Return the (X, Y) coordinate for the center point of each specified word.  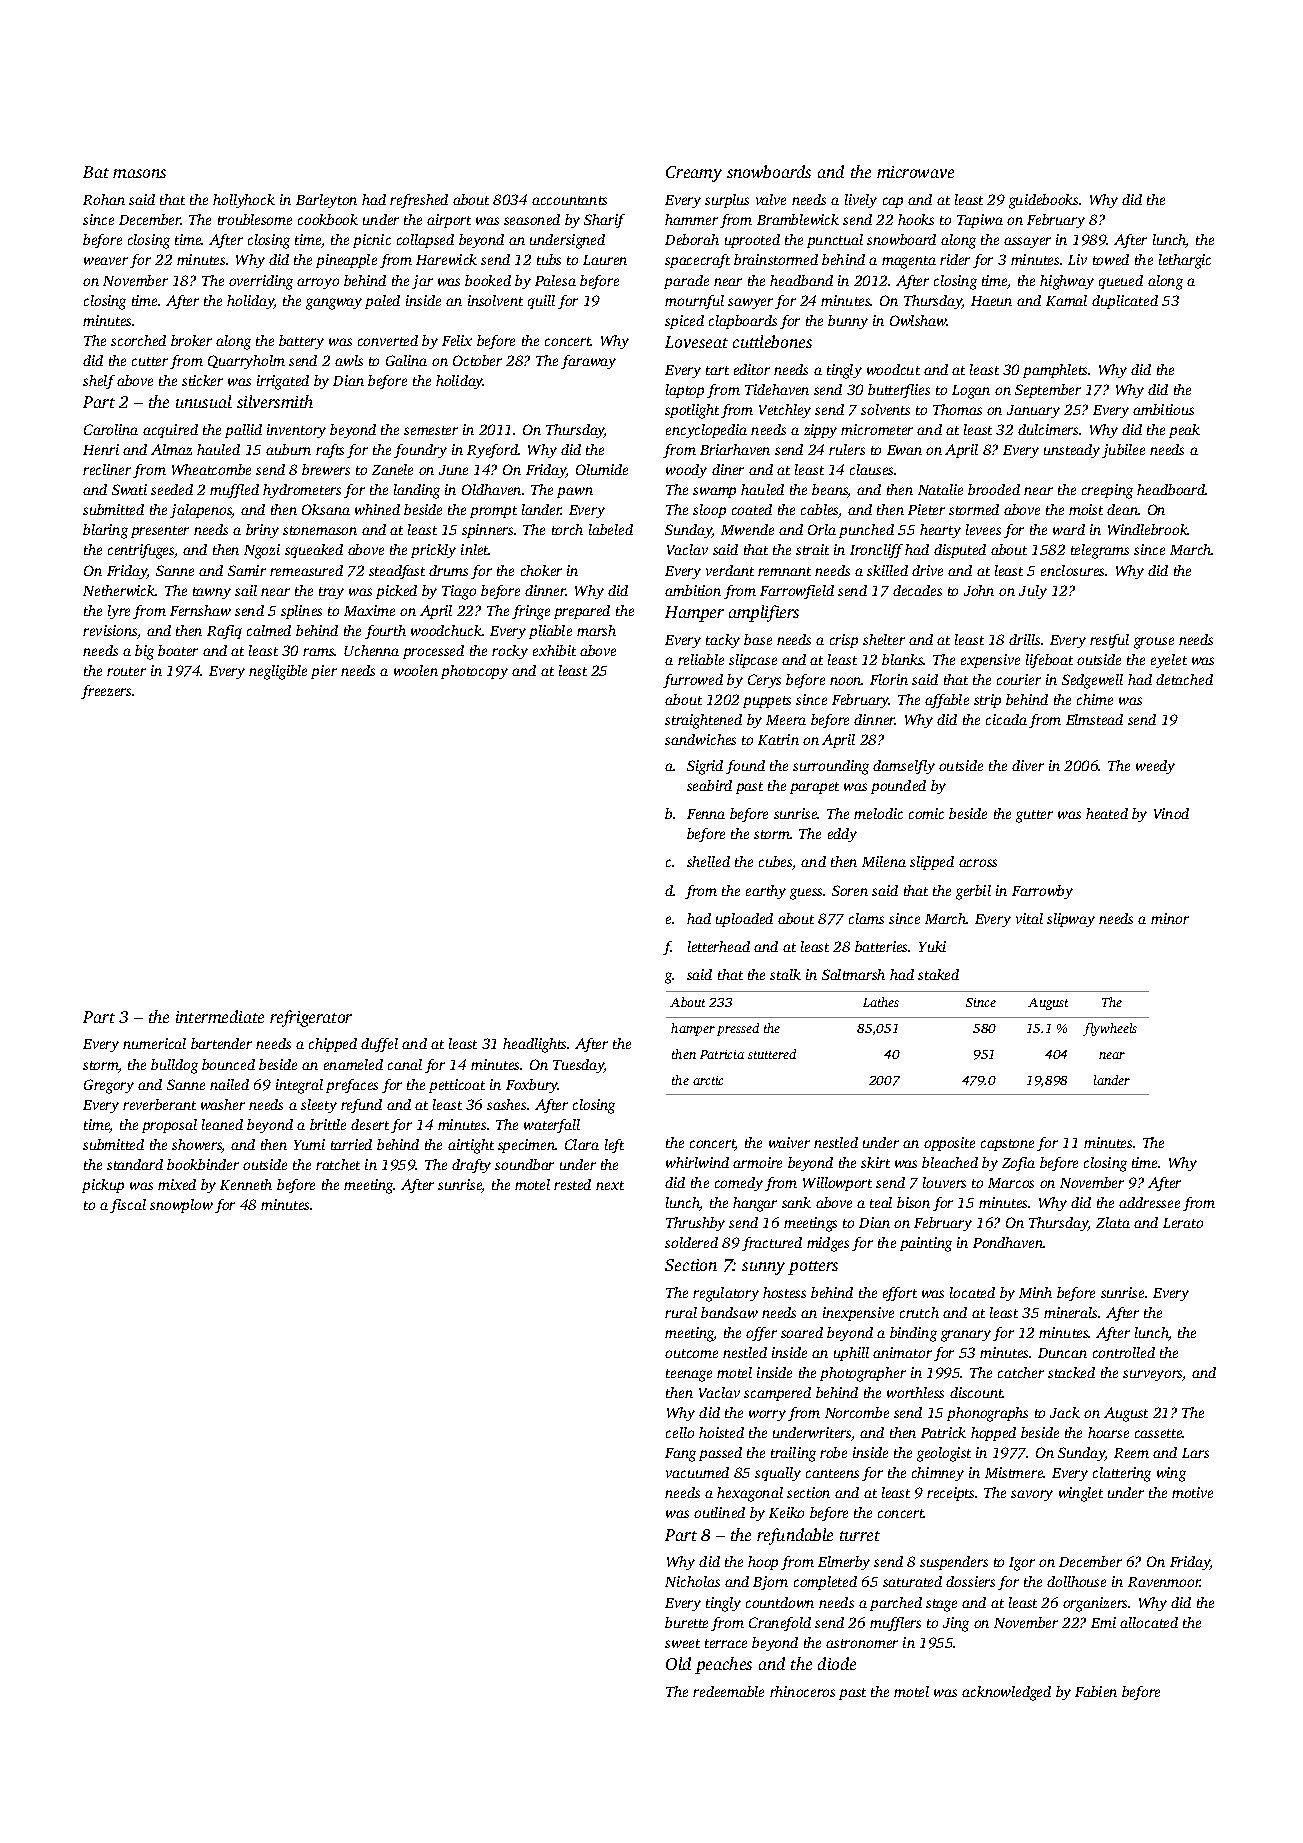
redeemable (728, 1691)
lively (861, 201)
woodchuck (446, 630)
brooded (994, 489)
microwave (915, 172)
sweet (682, 1643)
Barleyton (326, 201)
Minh (1035, 1292)
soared (802, 1332)
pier (324, 672)
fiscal (128, 1206)
